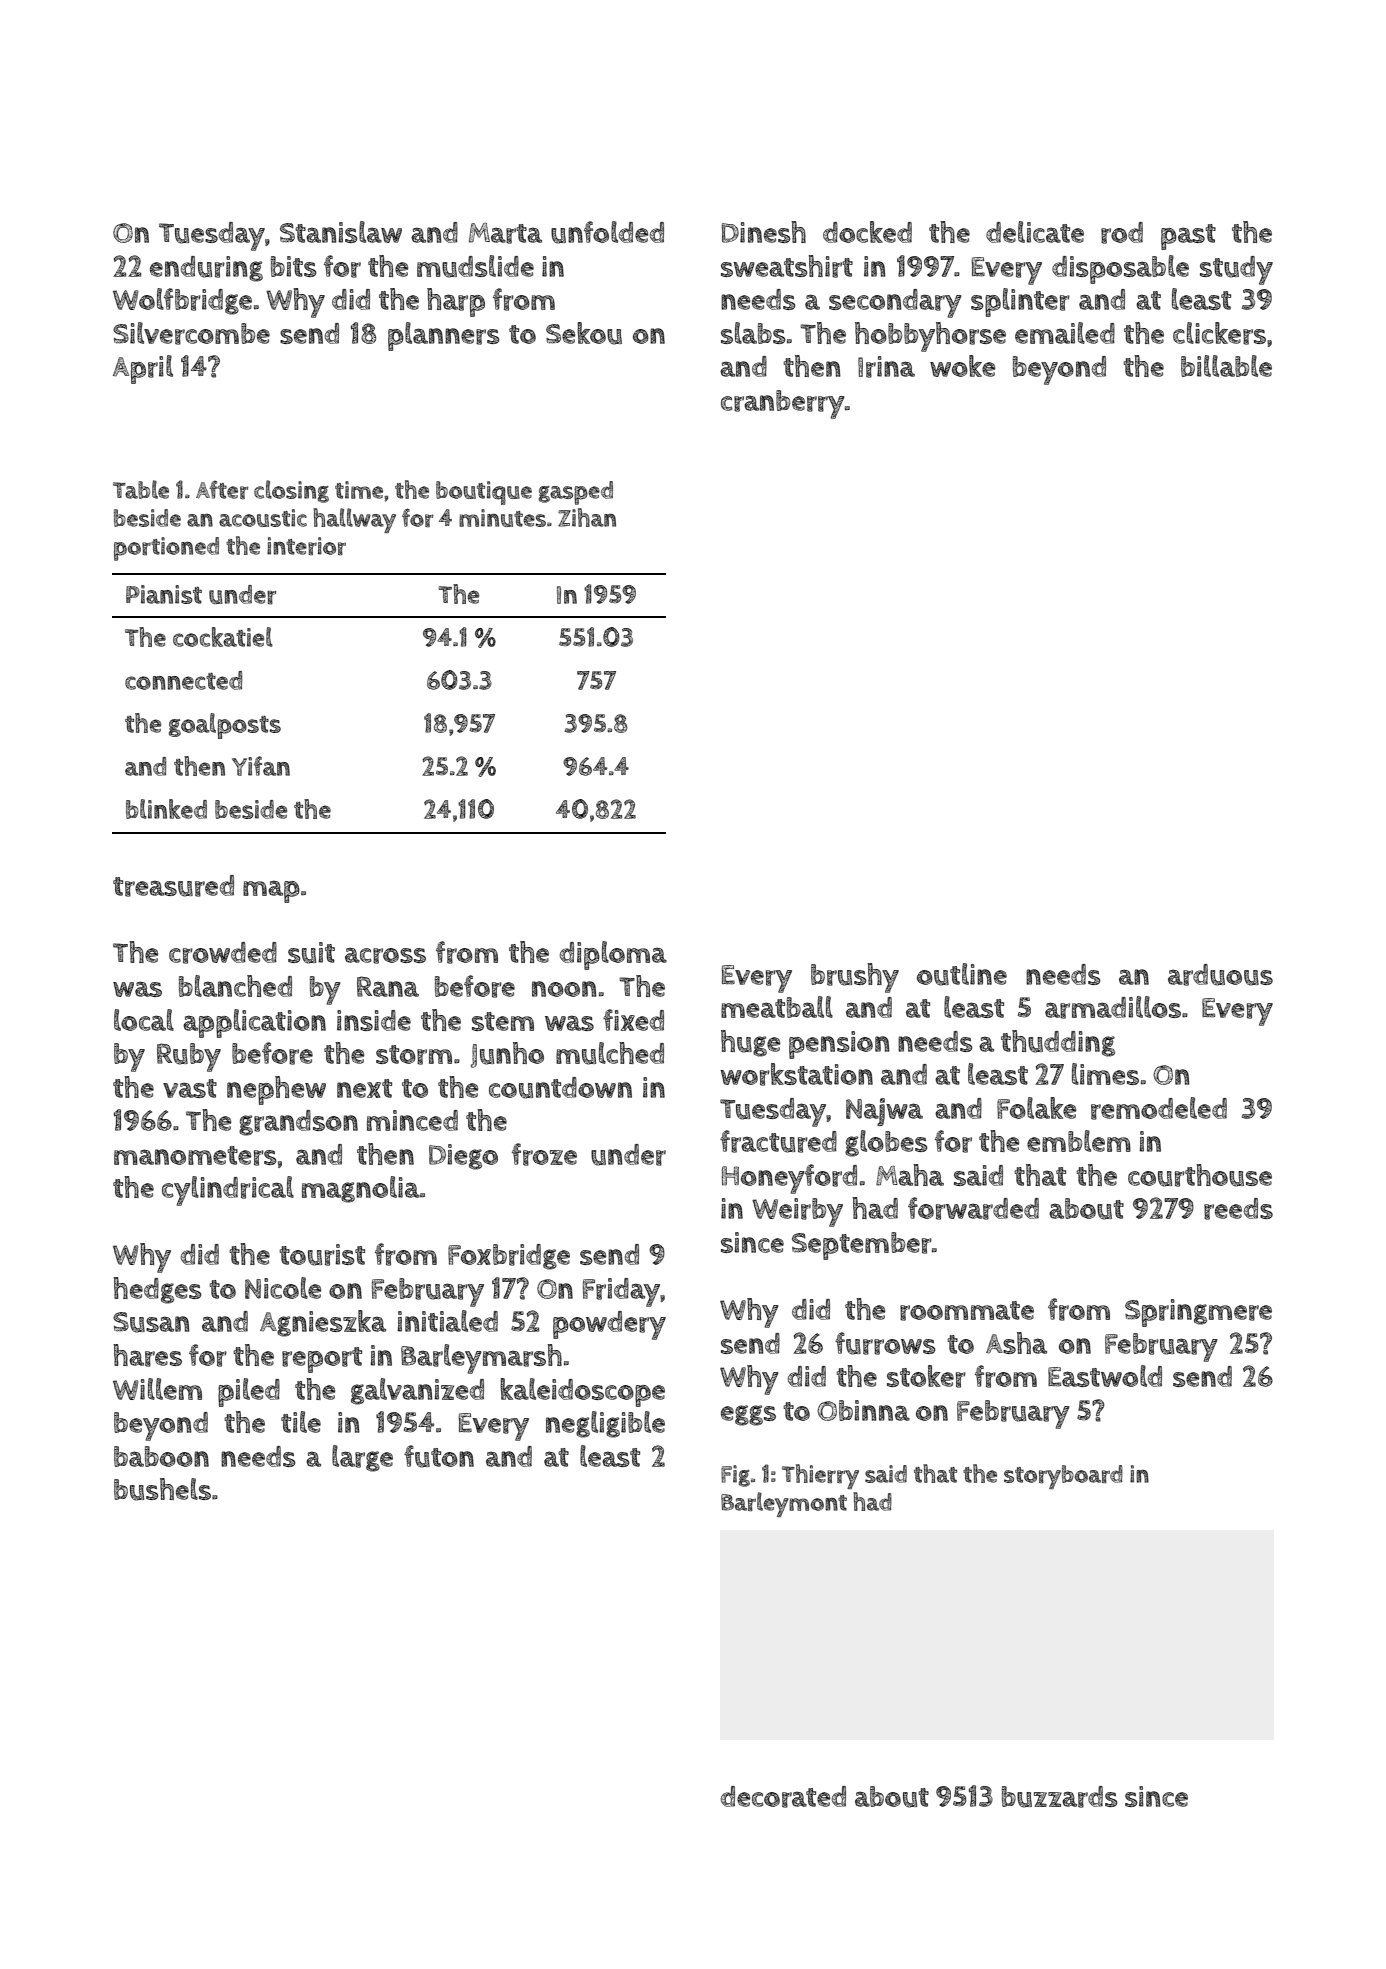 The image size is (1386, 1969). Describe the element at coordinates (855, 978) in the image. I see `brushy` at that location.
